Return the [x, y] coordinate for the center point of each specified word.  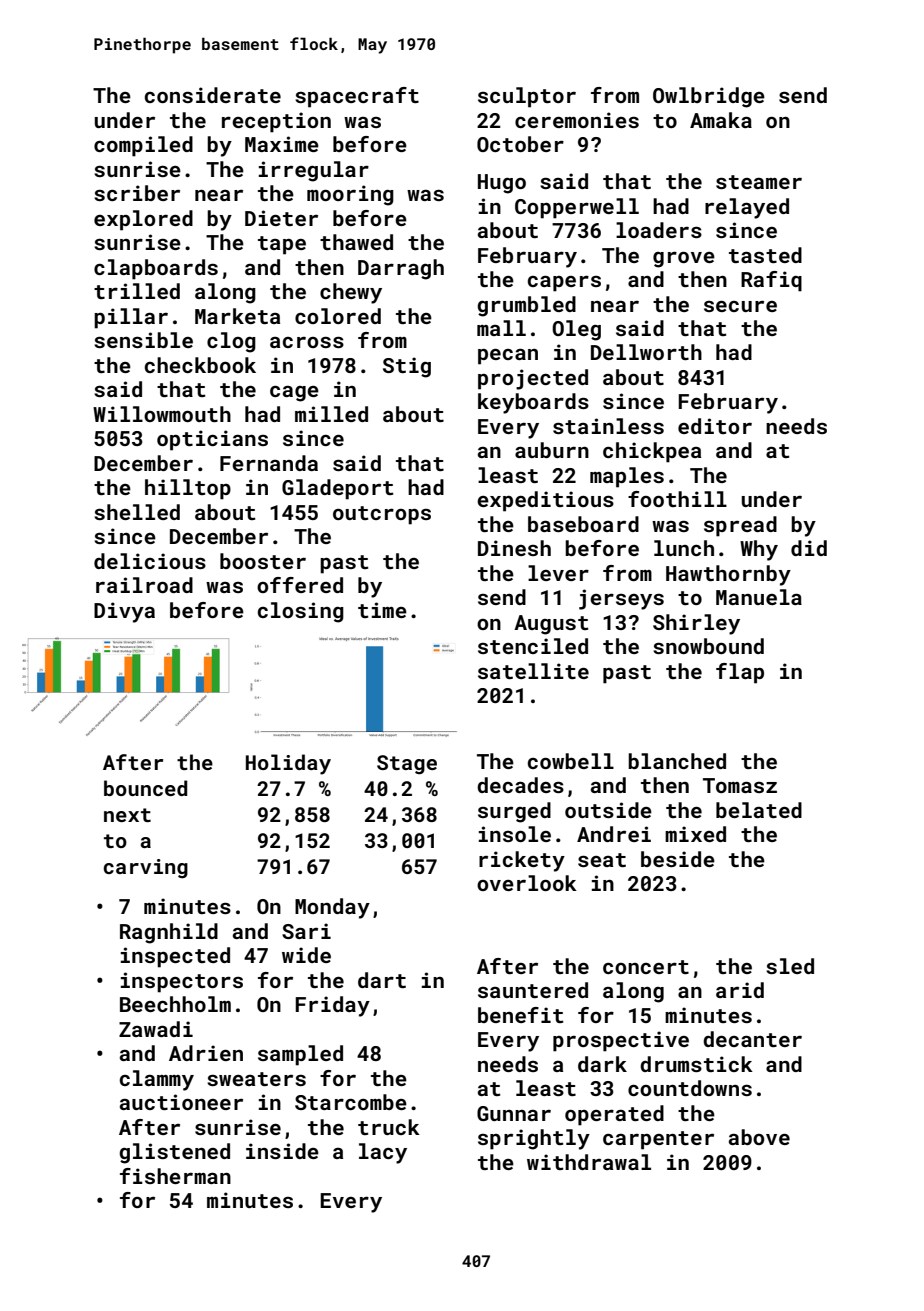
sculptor [527, 97]
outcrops [382, 515]
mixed [695, 834]
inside [282, 1151]
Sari [306, 931]
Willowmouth [162, 414]
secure [740, 306]
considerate [213, 95]
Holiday [288, 764]
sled [790, 966]
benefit [520, 1015]
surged [514, 812]
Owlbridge [709, 97]
